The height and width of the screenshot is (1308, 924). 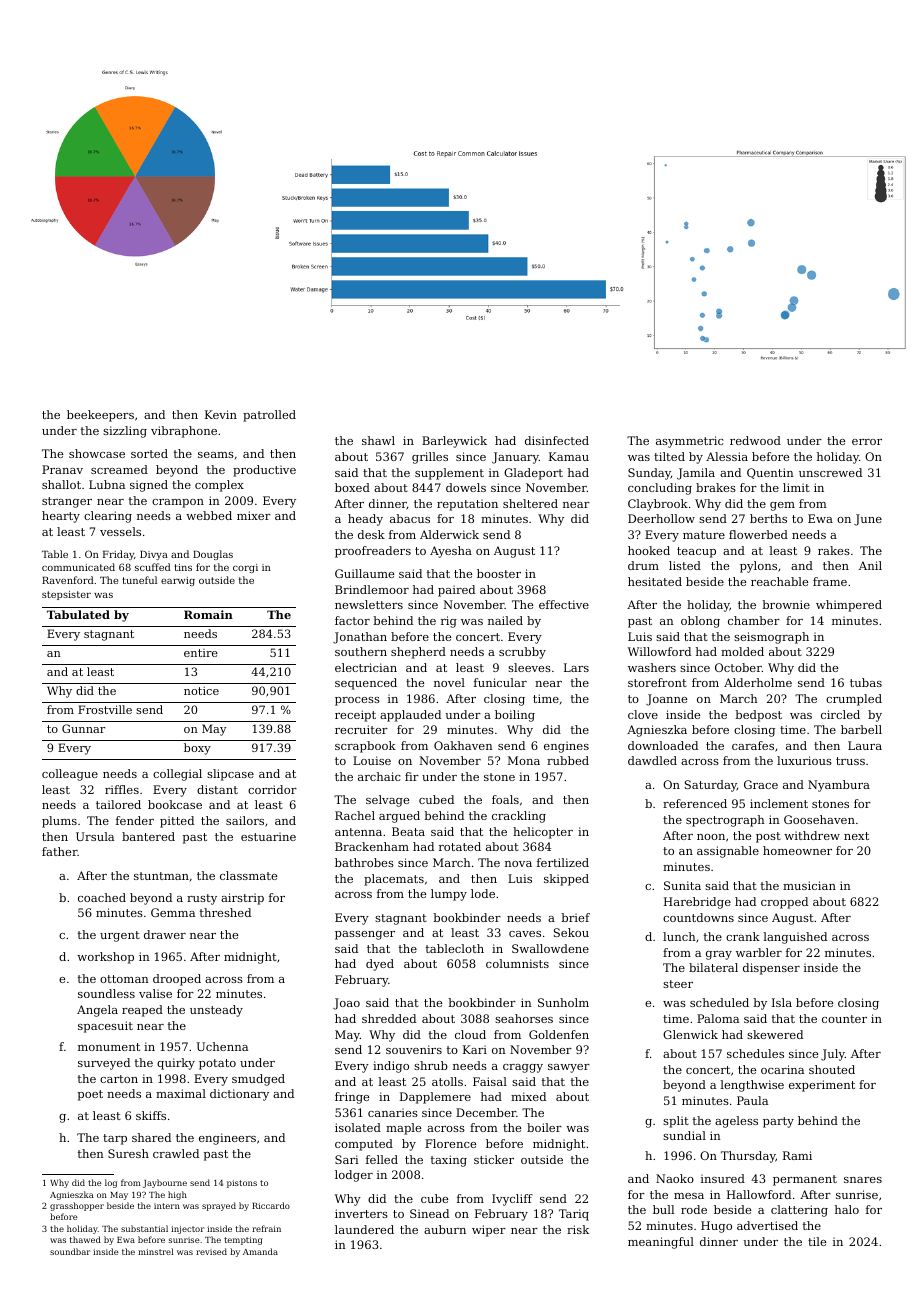 What do you see at coordinates (533, 474) in the screenshot?
I see `Gladeport` at bounding box center [533, 474].
